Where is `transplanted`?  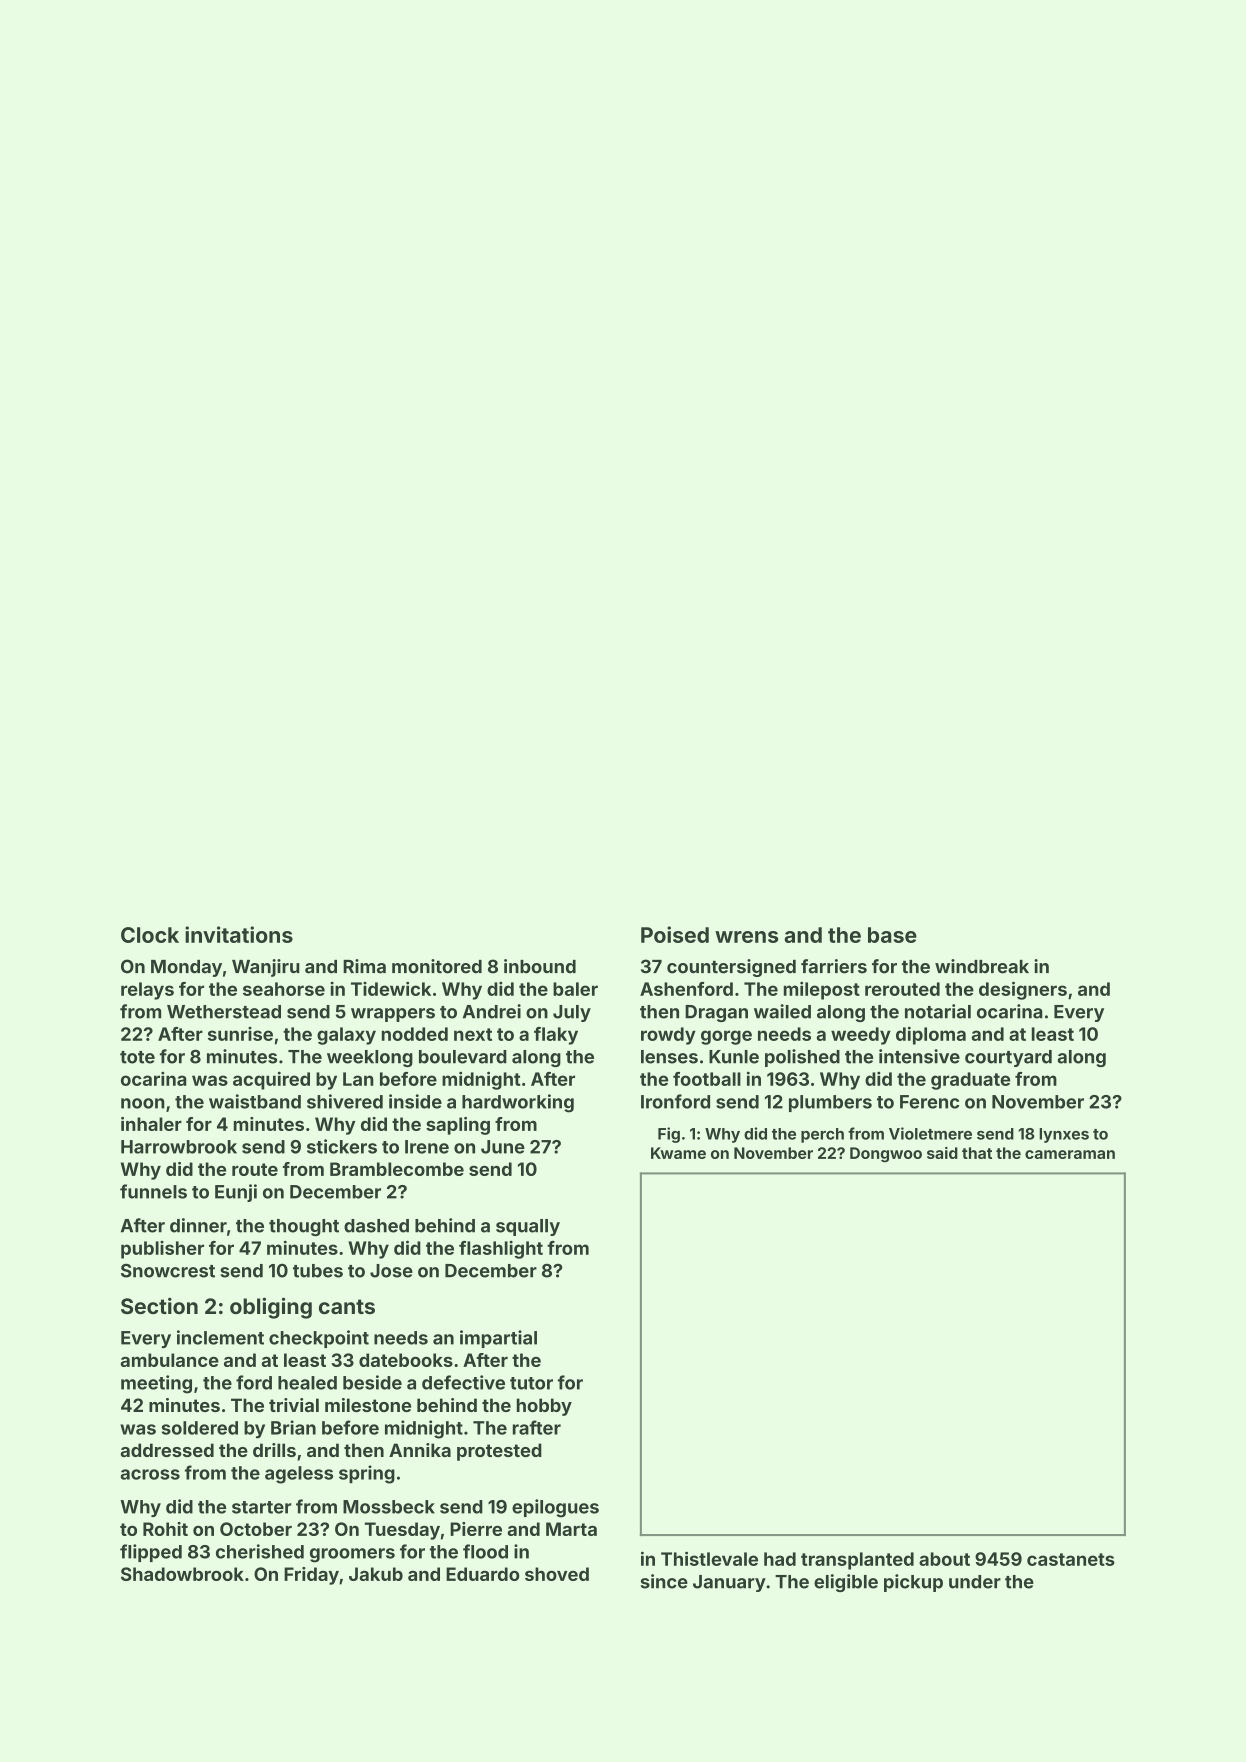 transplanted is located at coordinates (857, 1561).
